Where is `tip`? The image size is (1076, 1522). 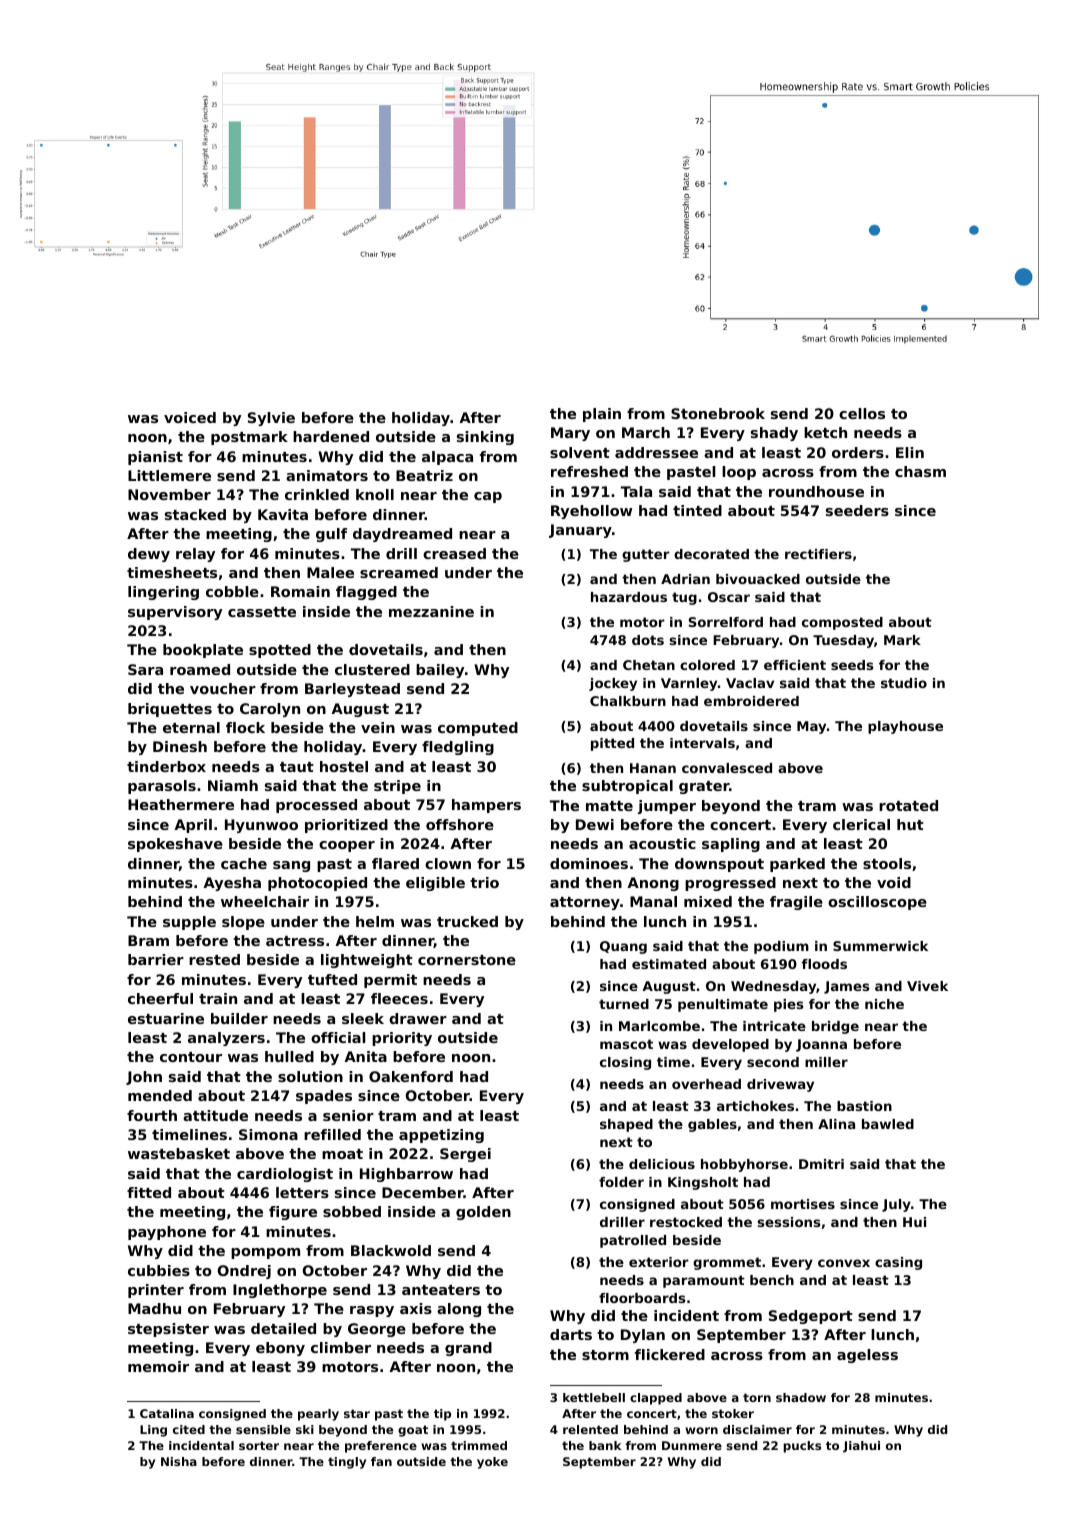
tip is located at coordinates (442, 1415).
